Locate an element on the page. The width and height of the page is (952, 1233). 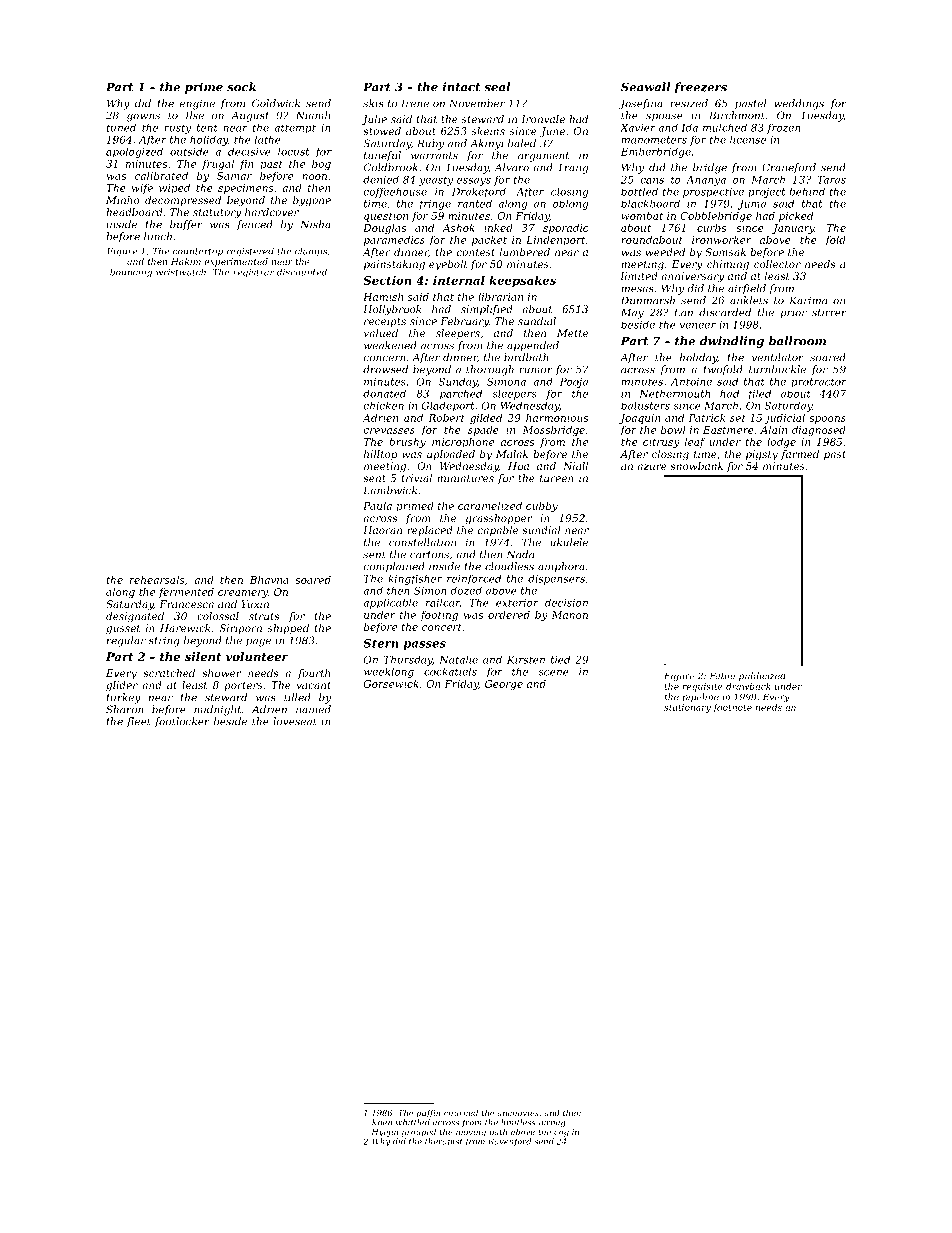
puffin is located at coordinates (429, 1113).
